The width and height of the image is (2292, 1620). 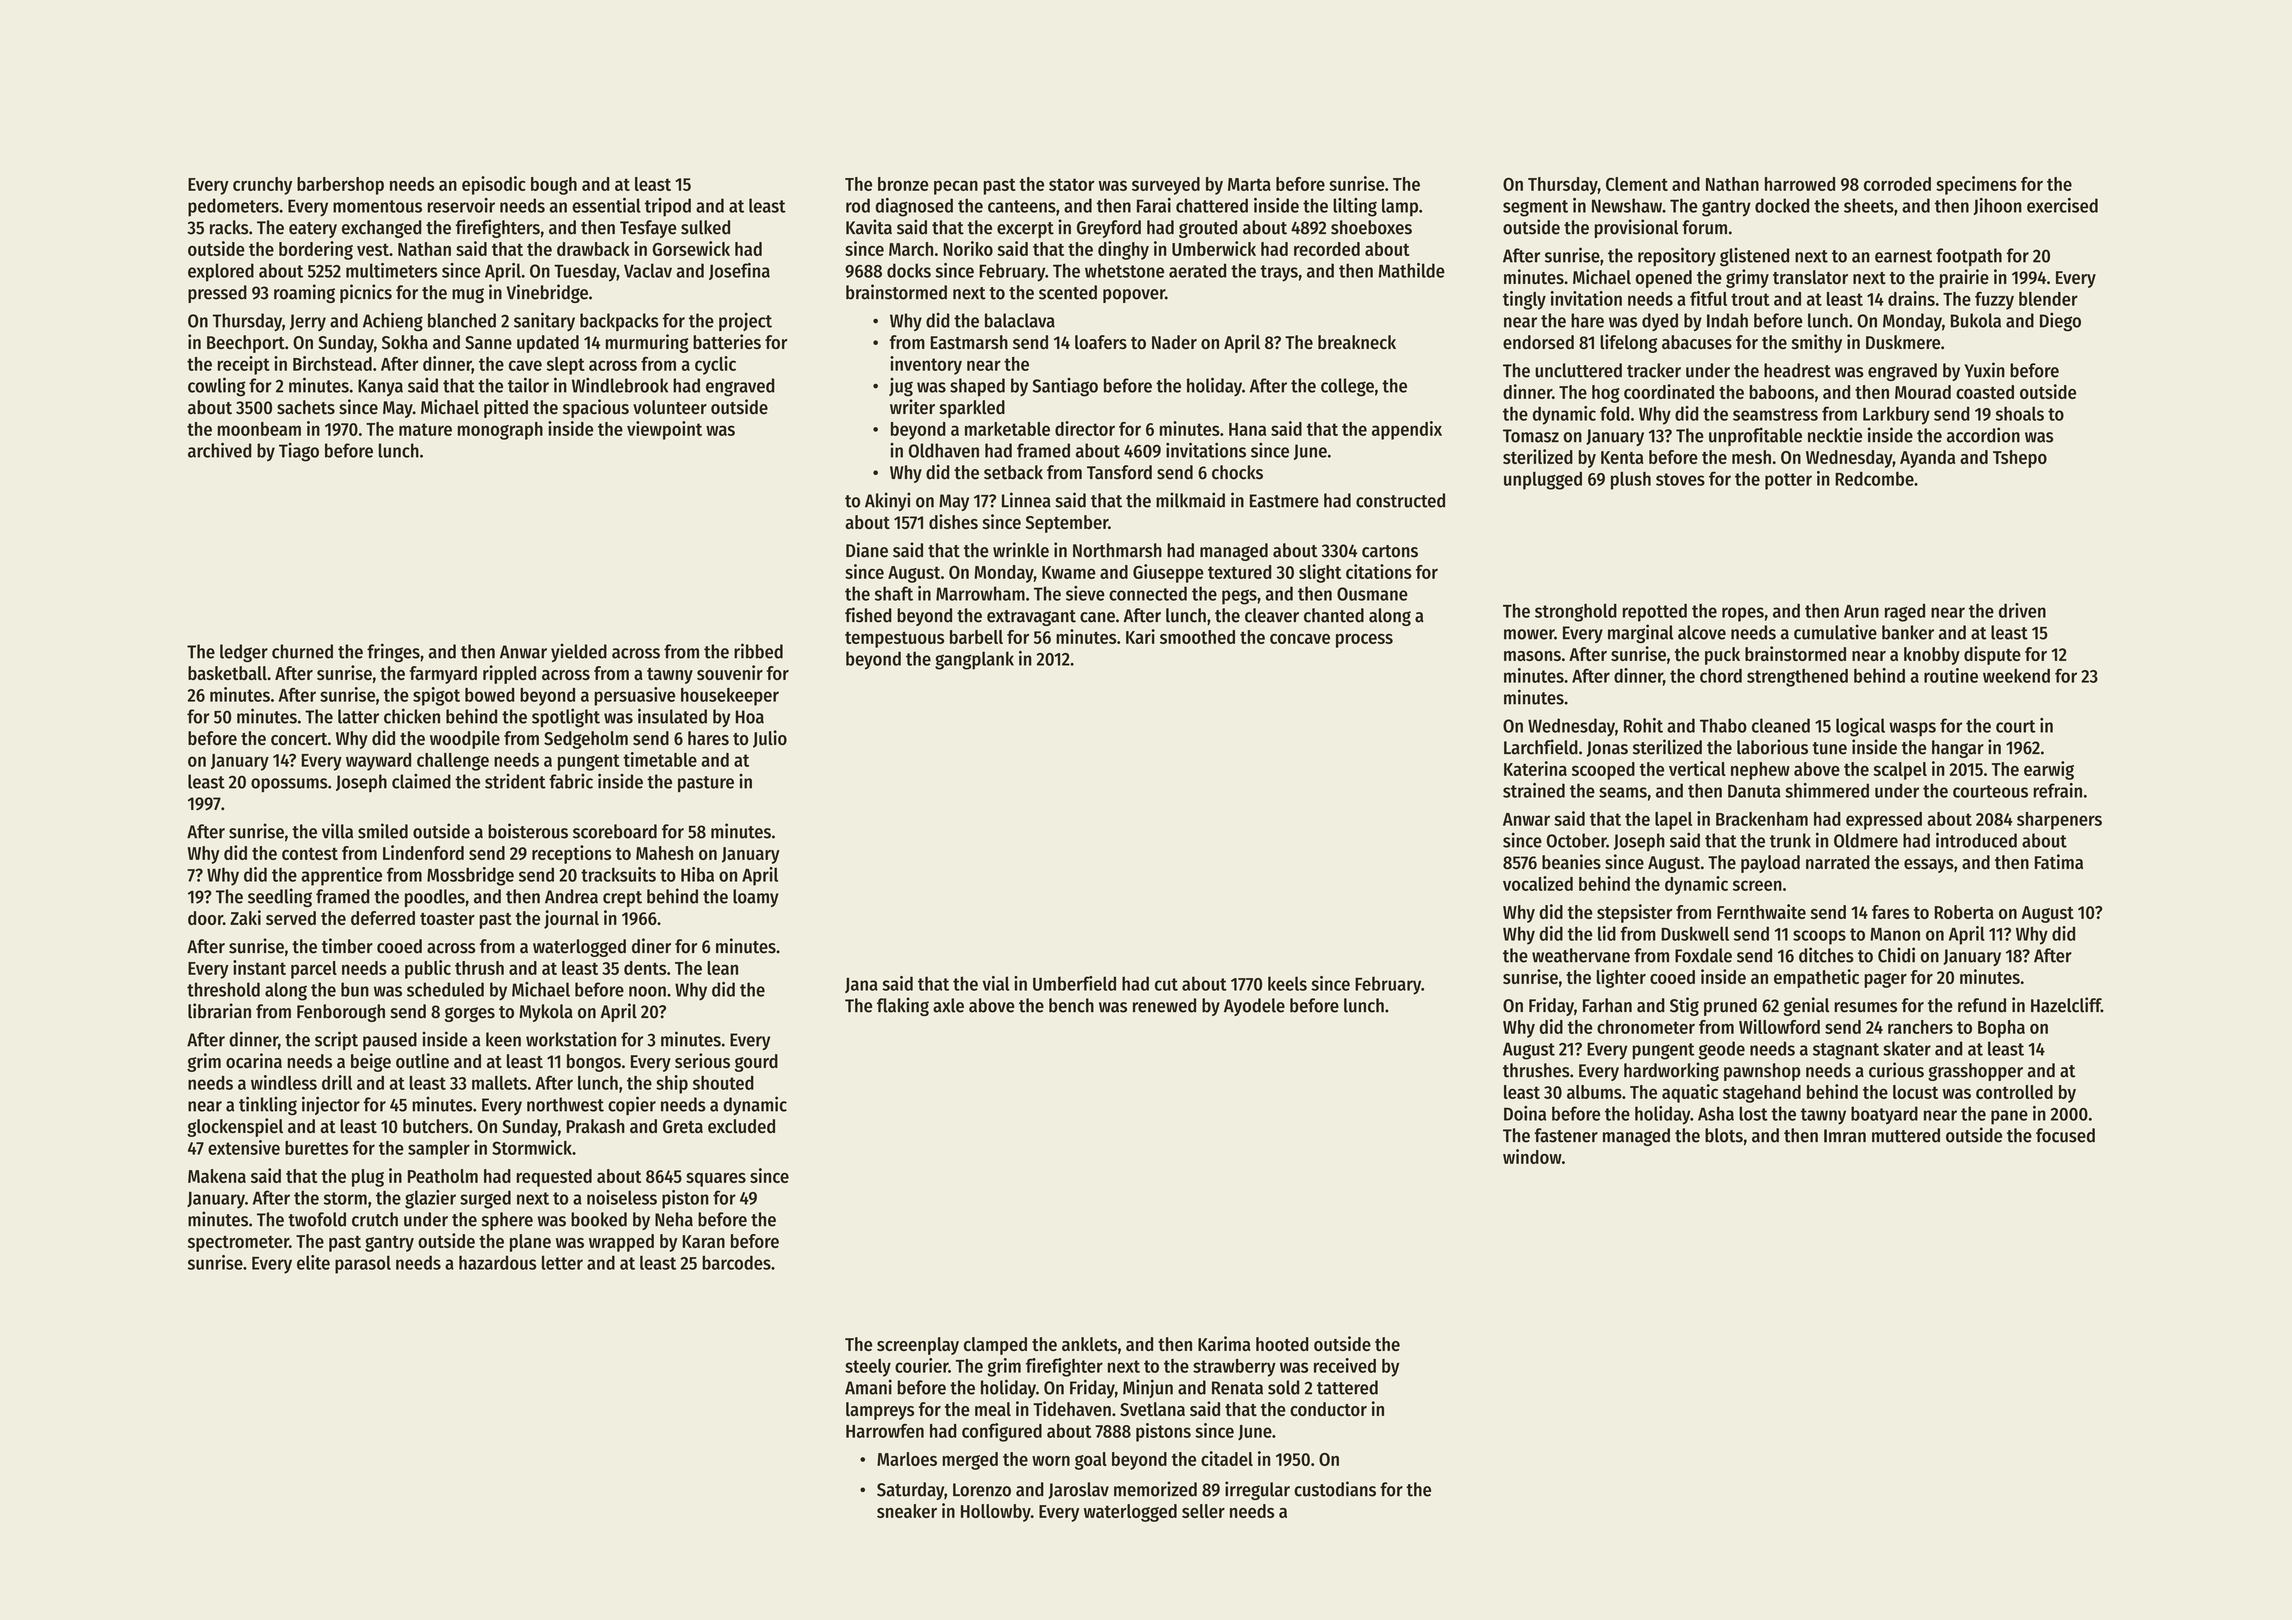 I want to click on sneaker, so click(x=907, y=1511).
